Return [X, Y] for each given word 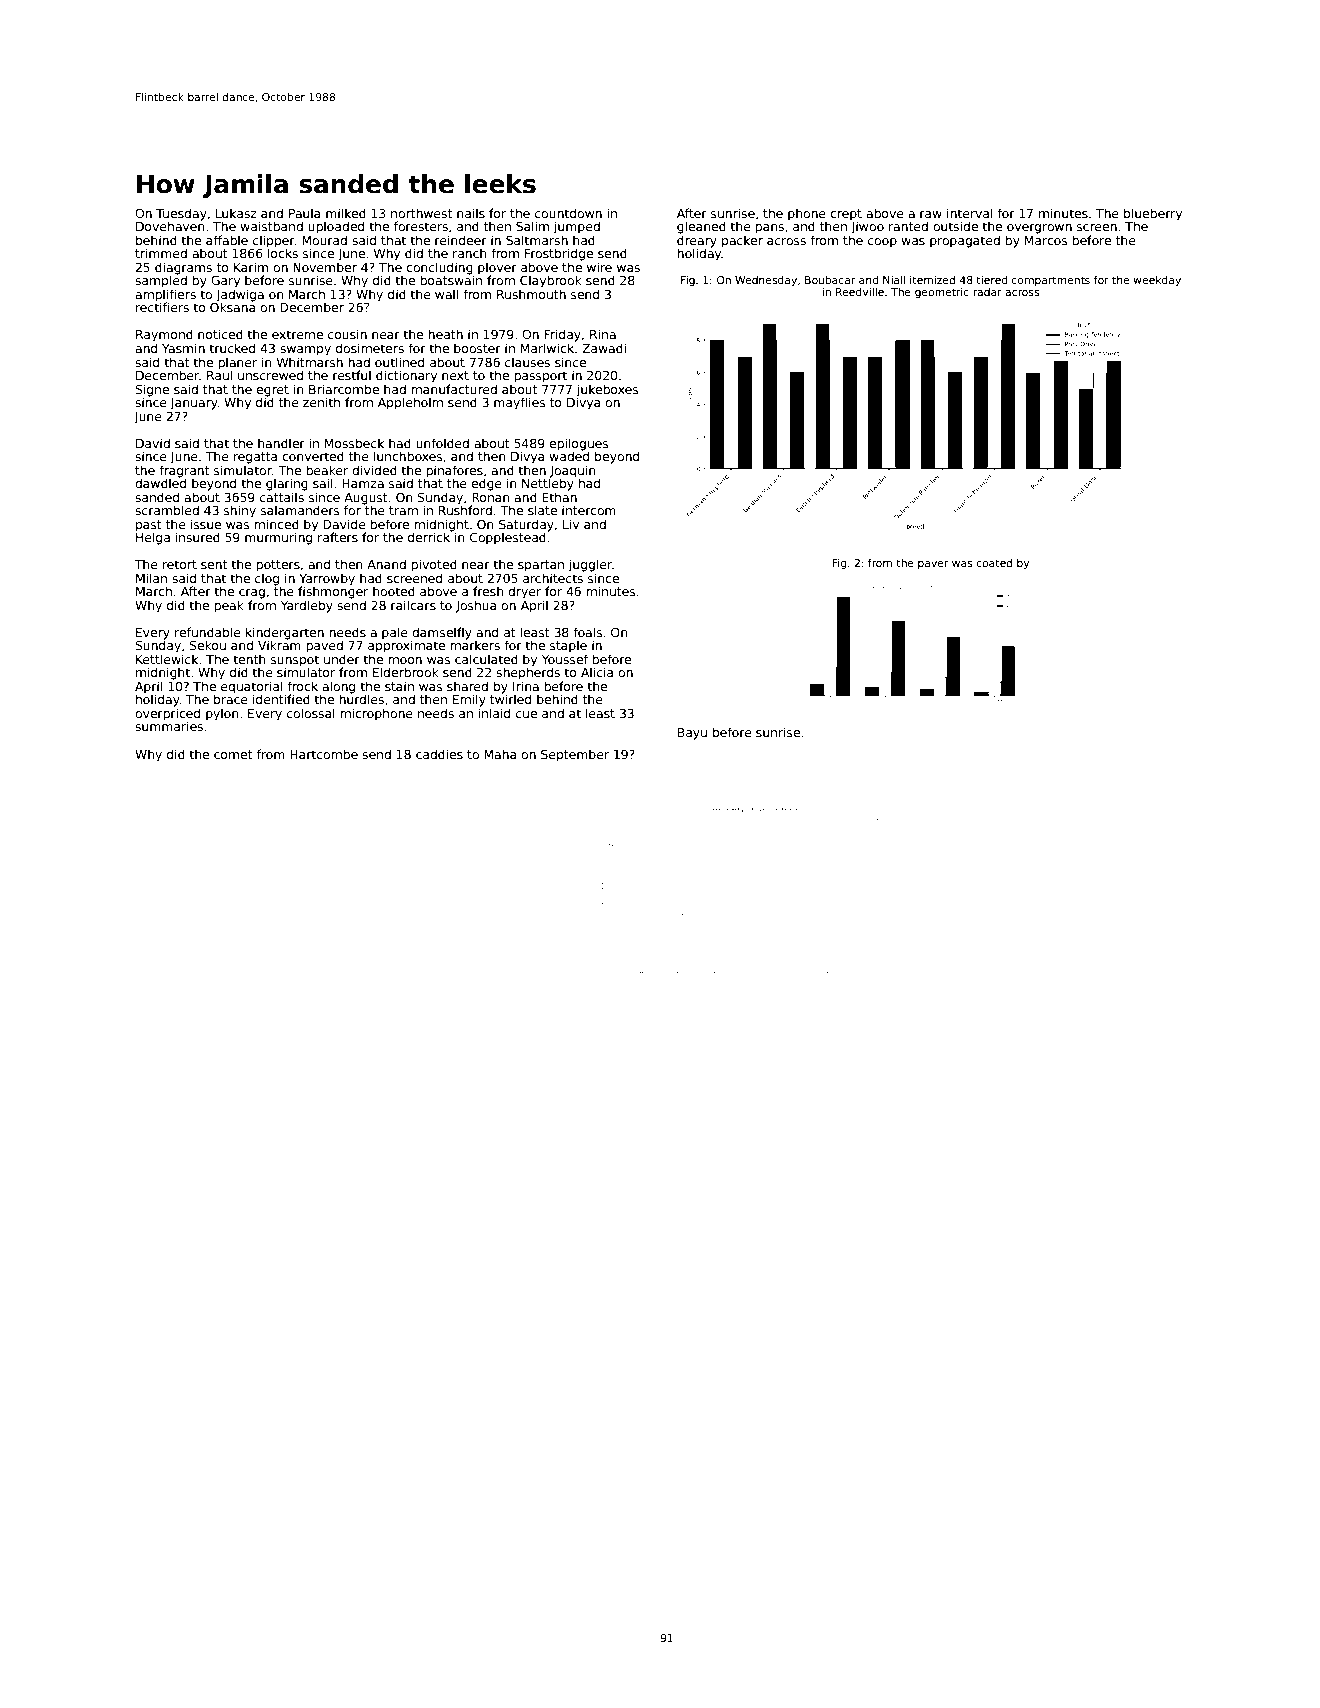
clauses [527, 362]
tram [403, 510]
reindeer [461, 240]
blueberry [1153, 214]
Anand [386, 564]
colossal [311, 713]
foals [587, 632]
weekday [1157, 281]
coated [994, 563]
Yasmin [183, 348]
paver [933, 565]
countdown [568, 213]
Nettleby [548, 484]
